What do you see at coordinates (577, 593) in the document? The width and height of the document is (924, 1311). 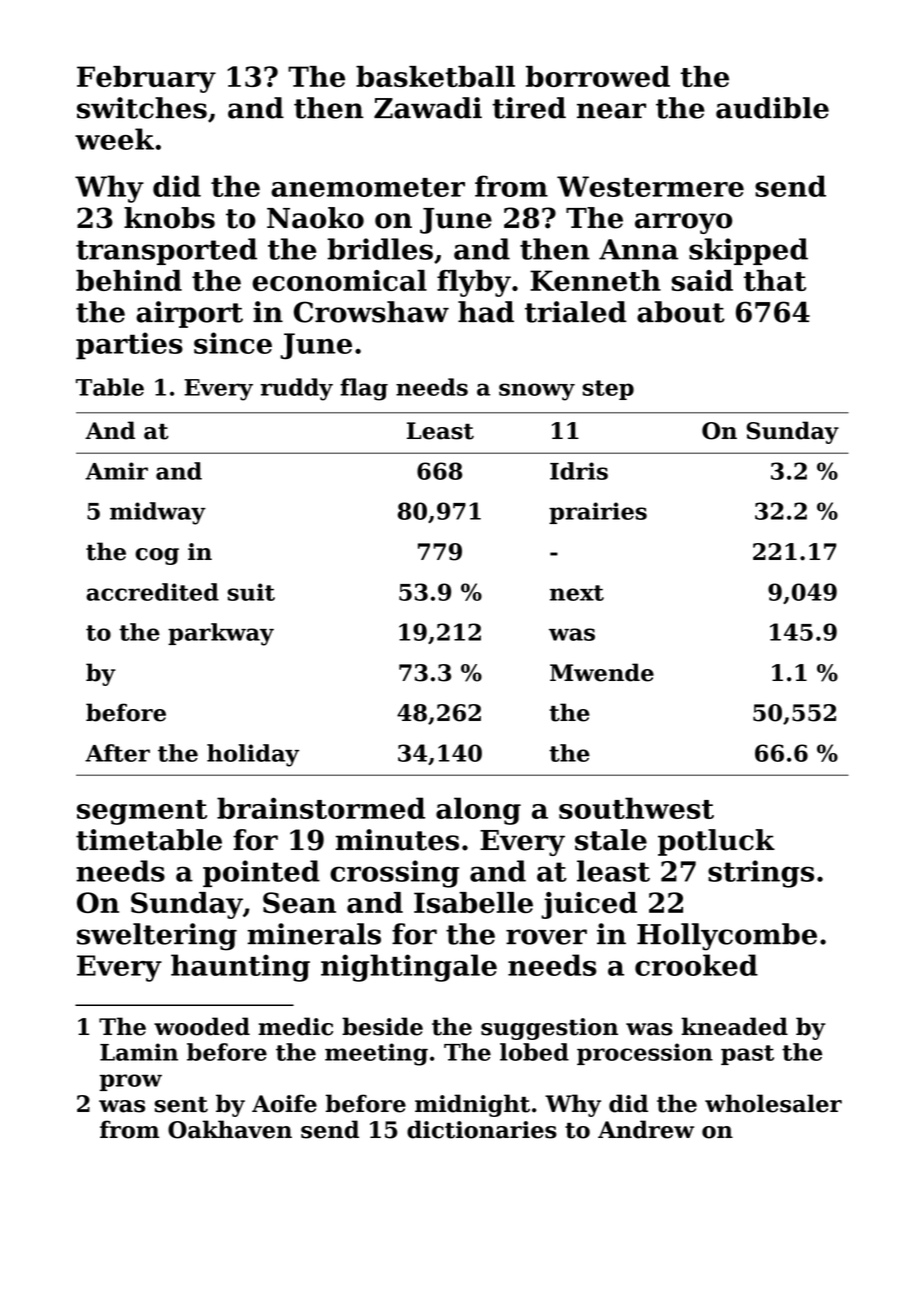 I see `next` at bounding box center [577, 593].
